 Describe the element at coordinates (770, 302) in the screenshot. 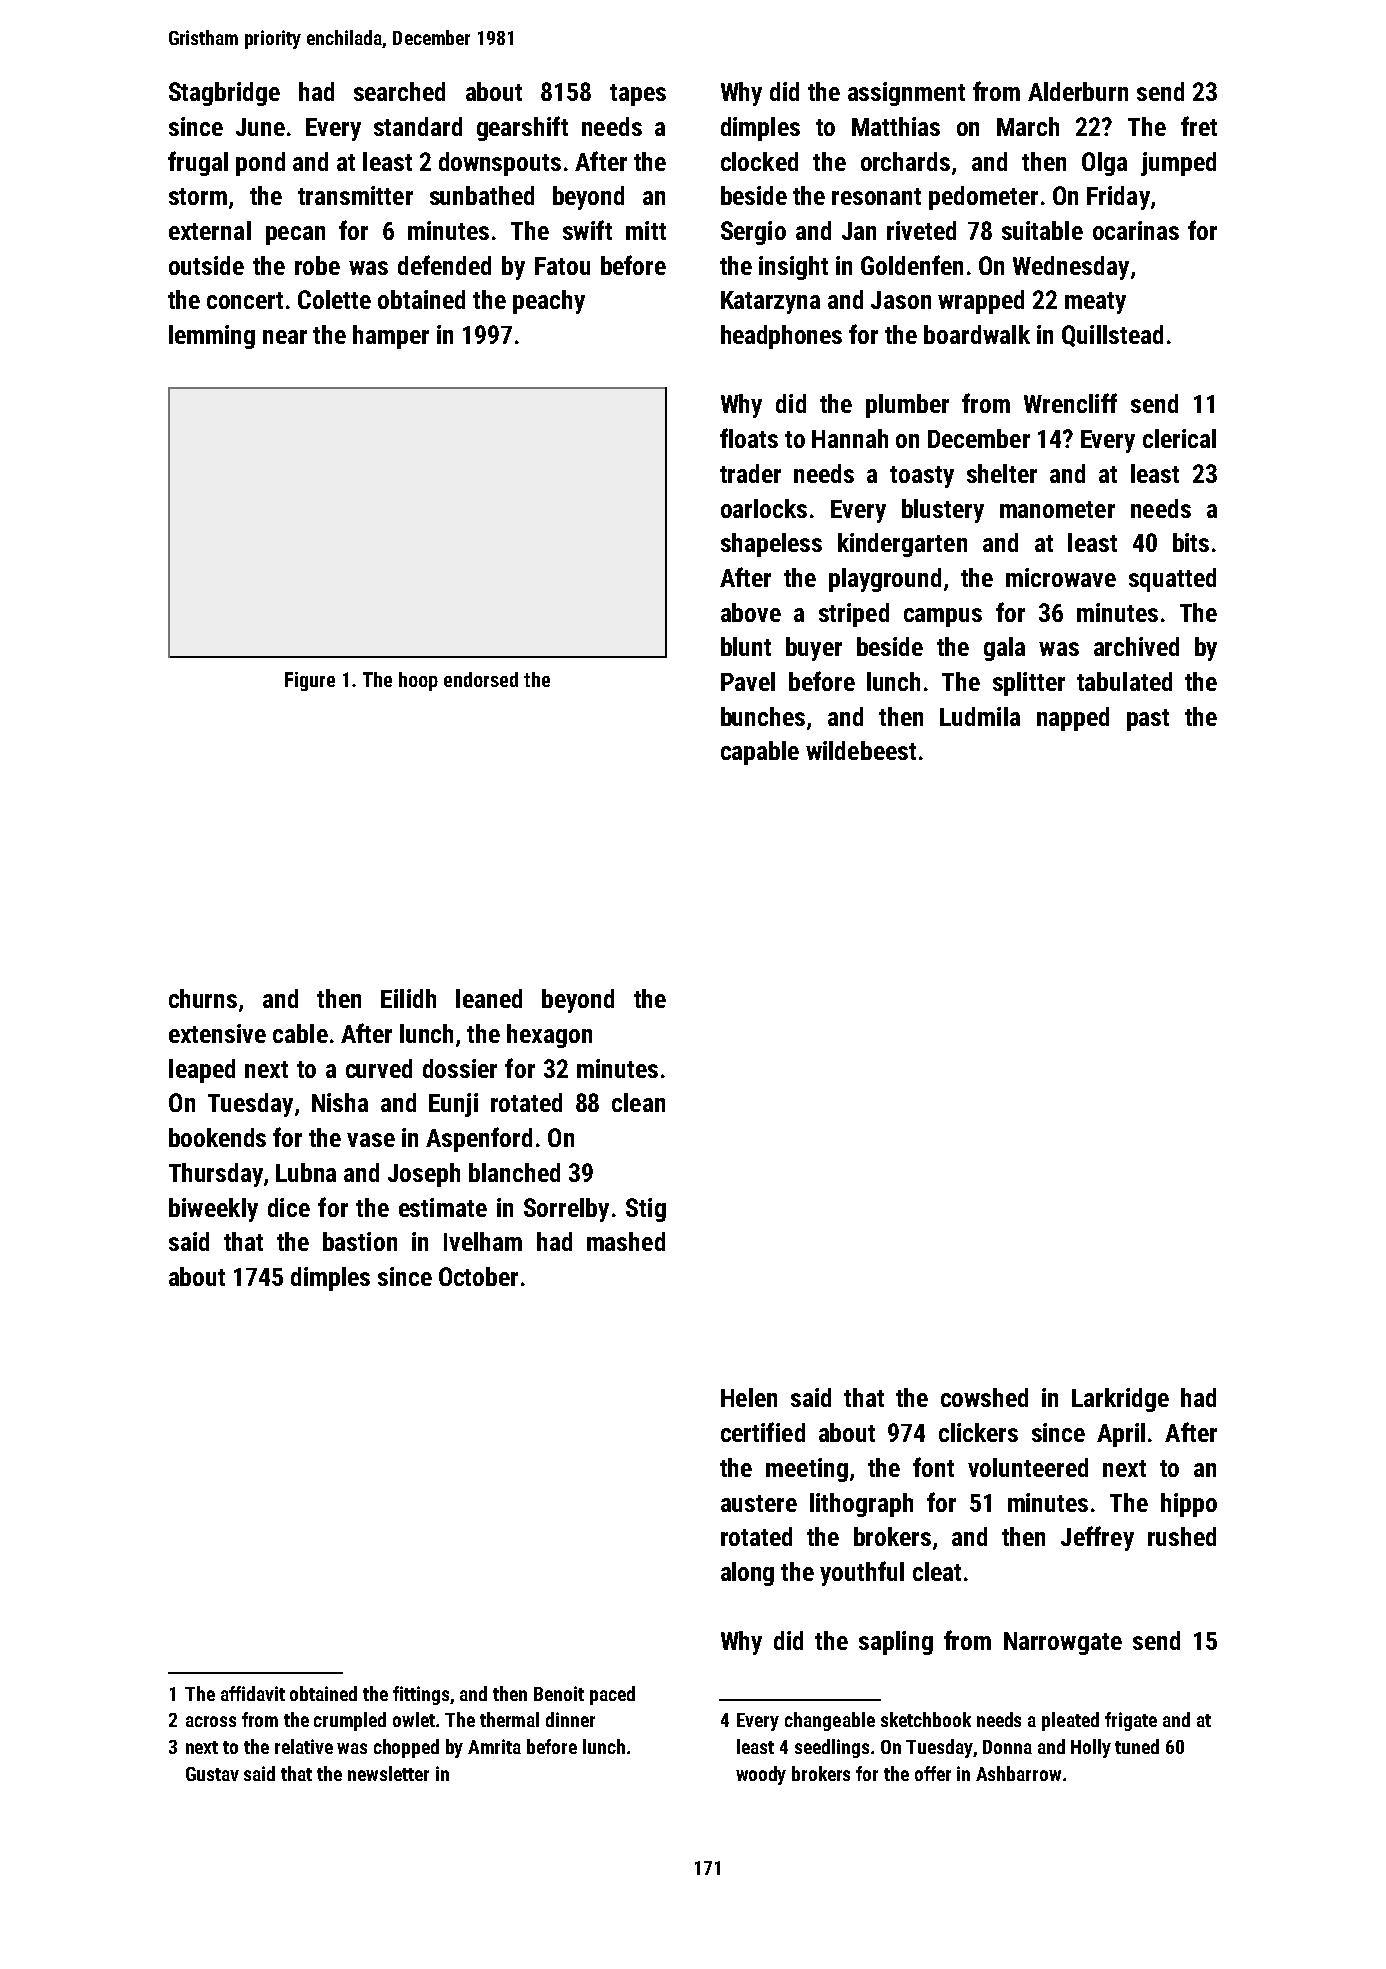

I see `Katarzyna` at that location.
